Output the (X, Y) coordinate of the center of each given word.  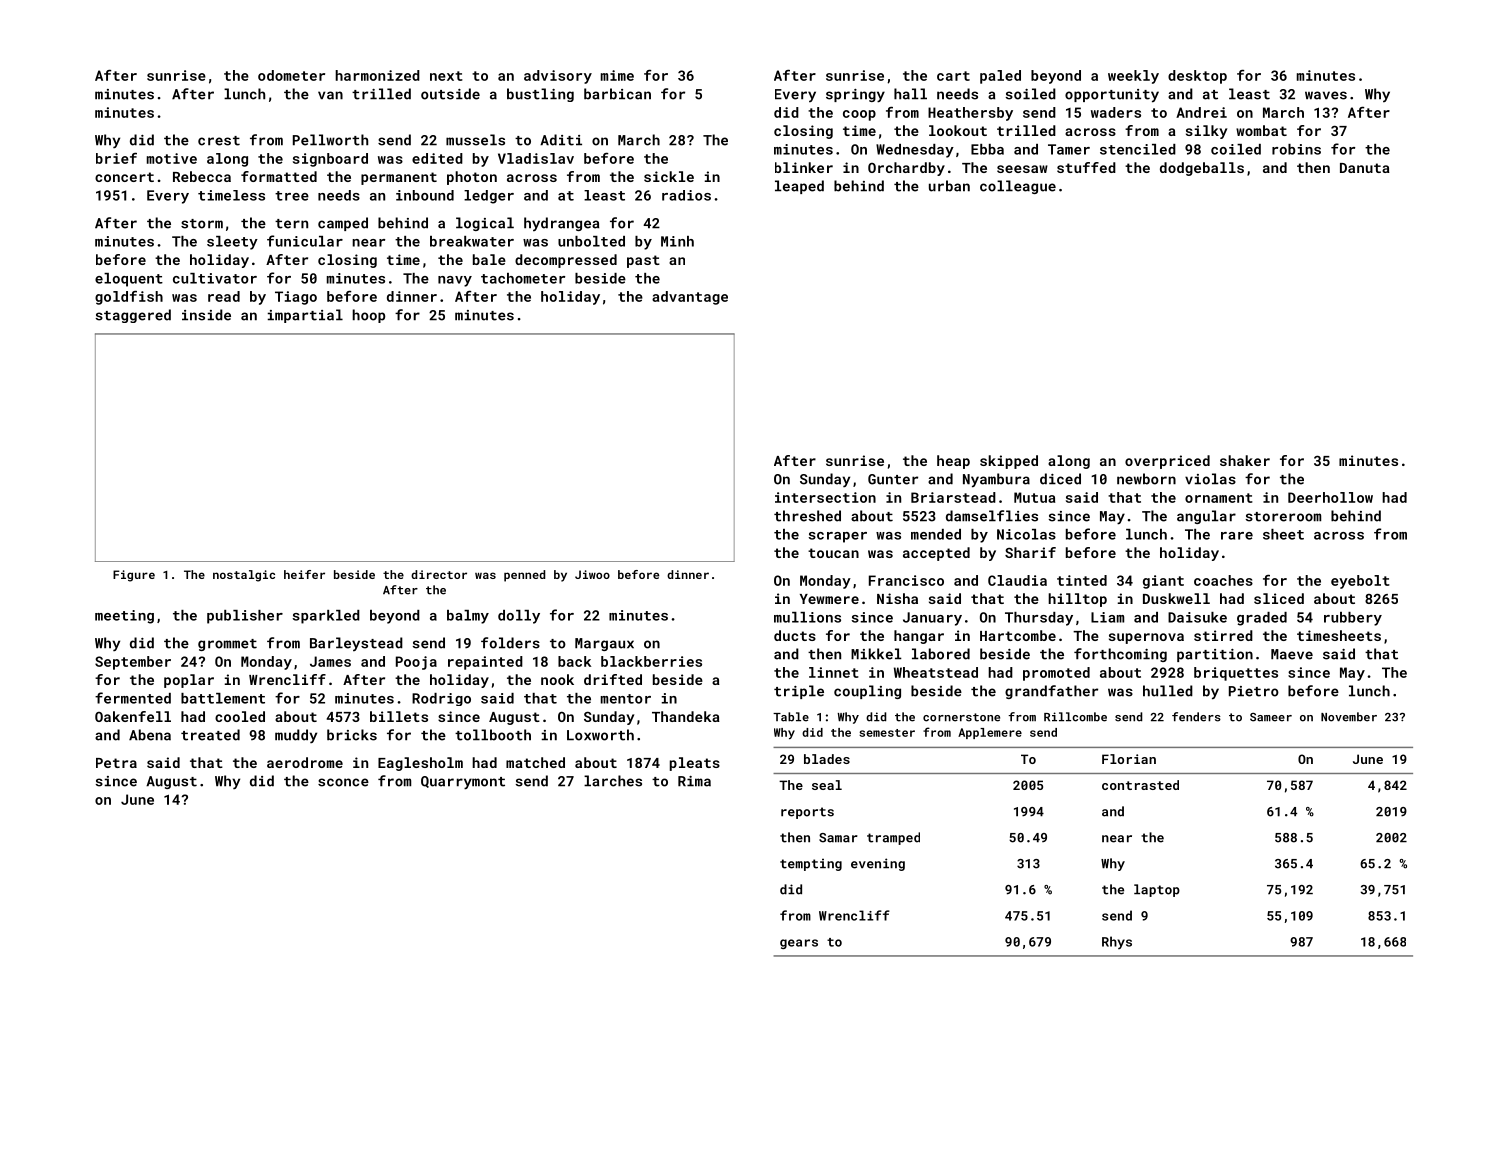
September (133, 663)
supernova (1146, 638)
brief (116, 158)
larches (613, 781)
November (1349, 717)
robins (1296, 149)
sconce (343, 782)
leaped (799, 187)
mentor (626, 699)
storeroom (1283, 517)
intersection (825, 497)
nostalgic (244, 576)
